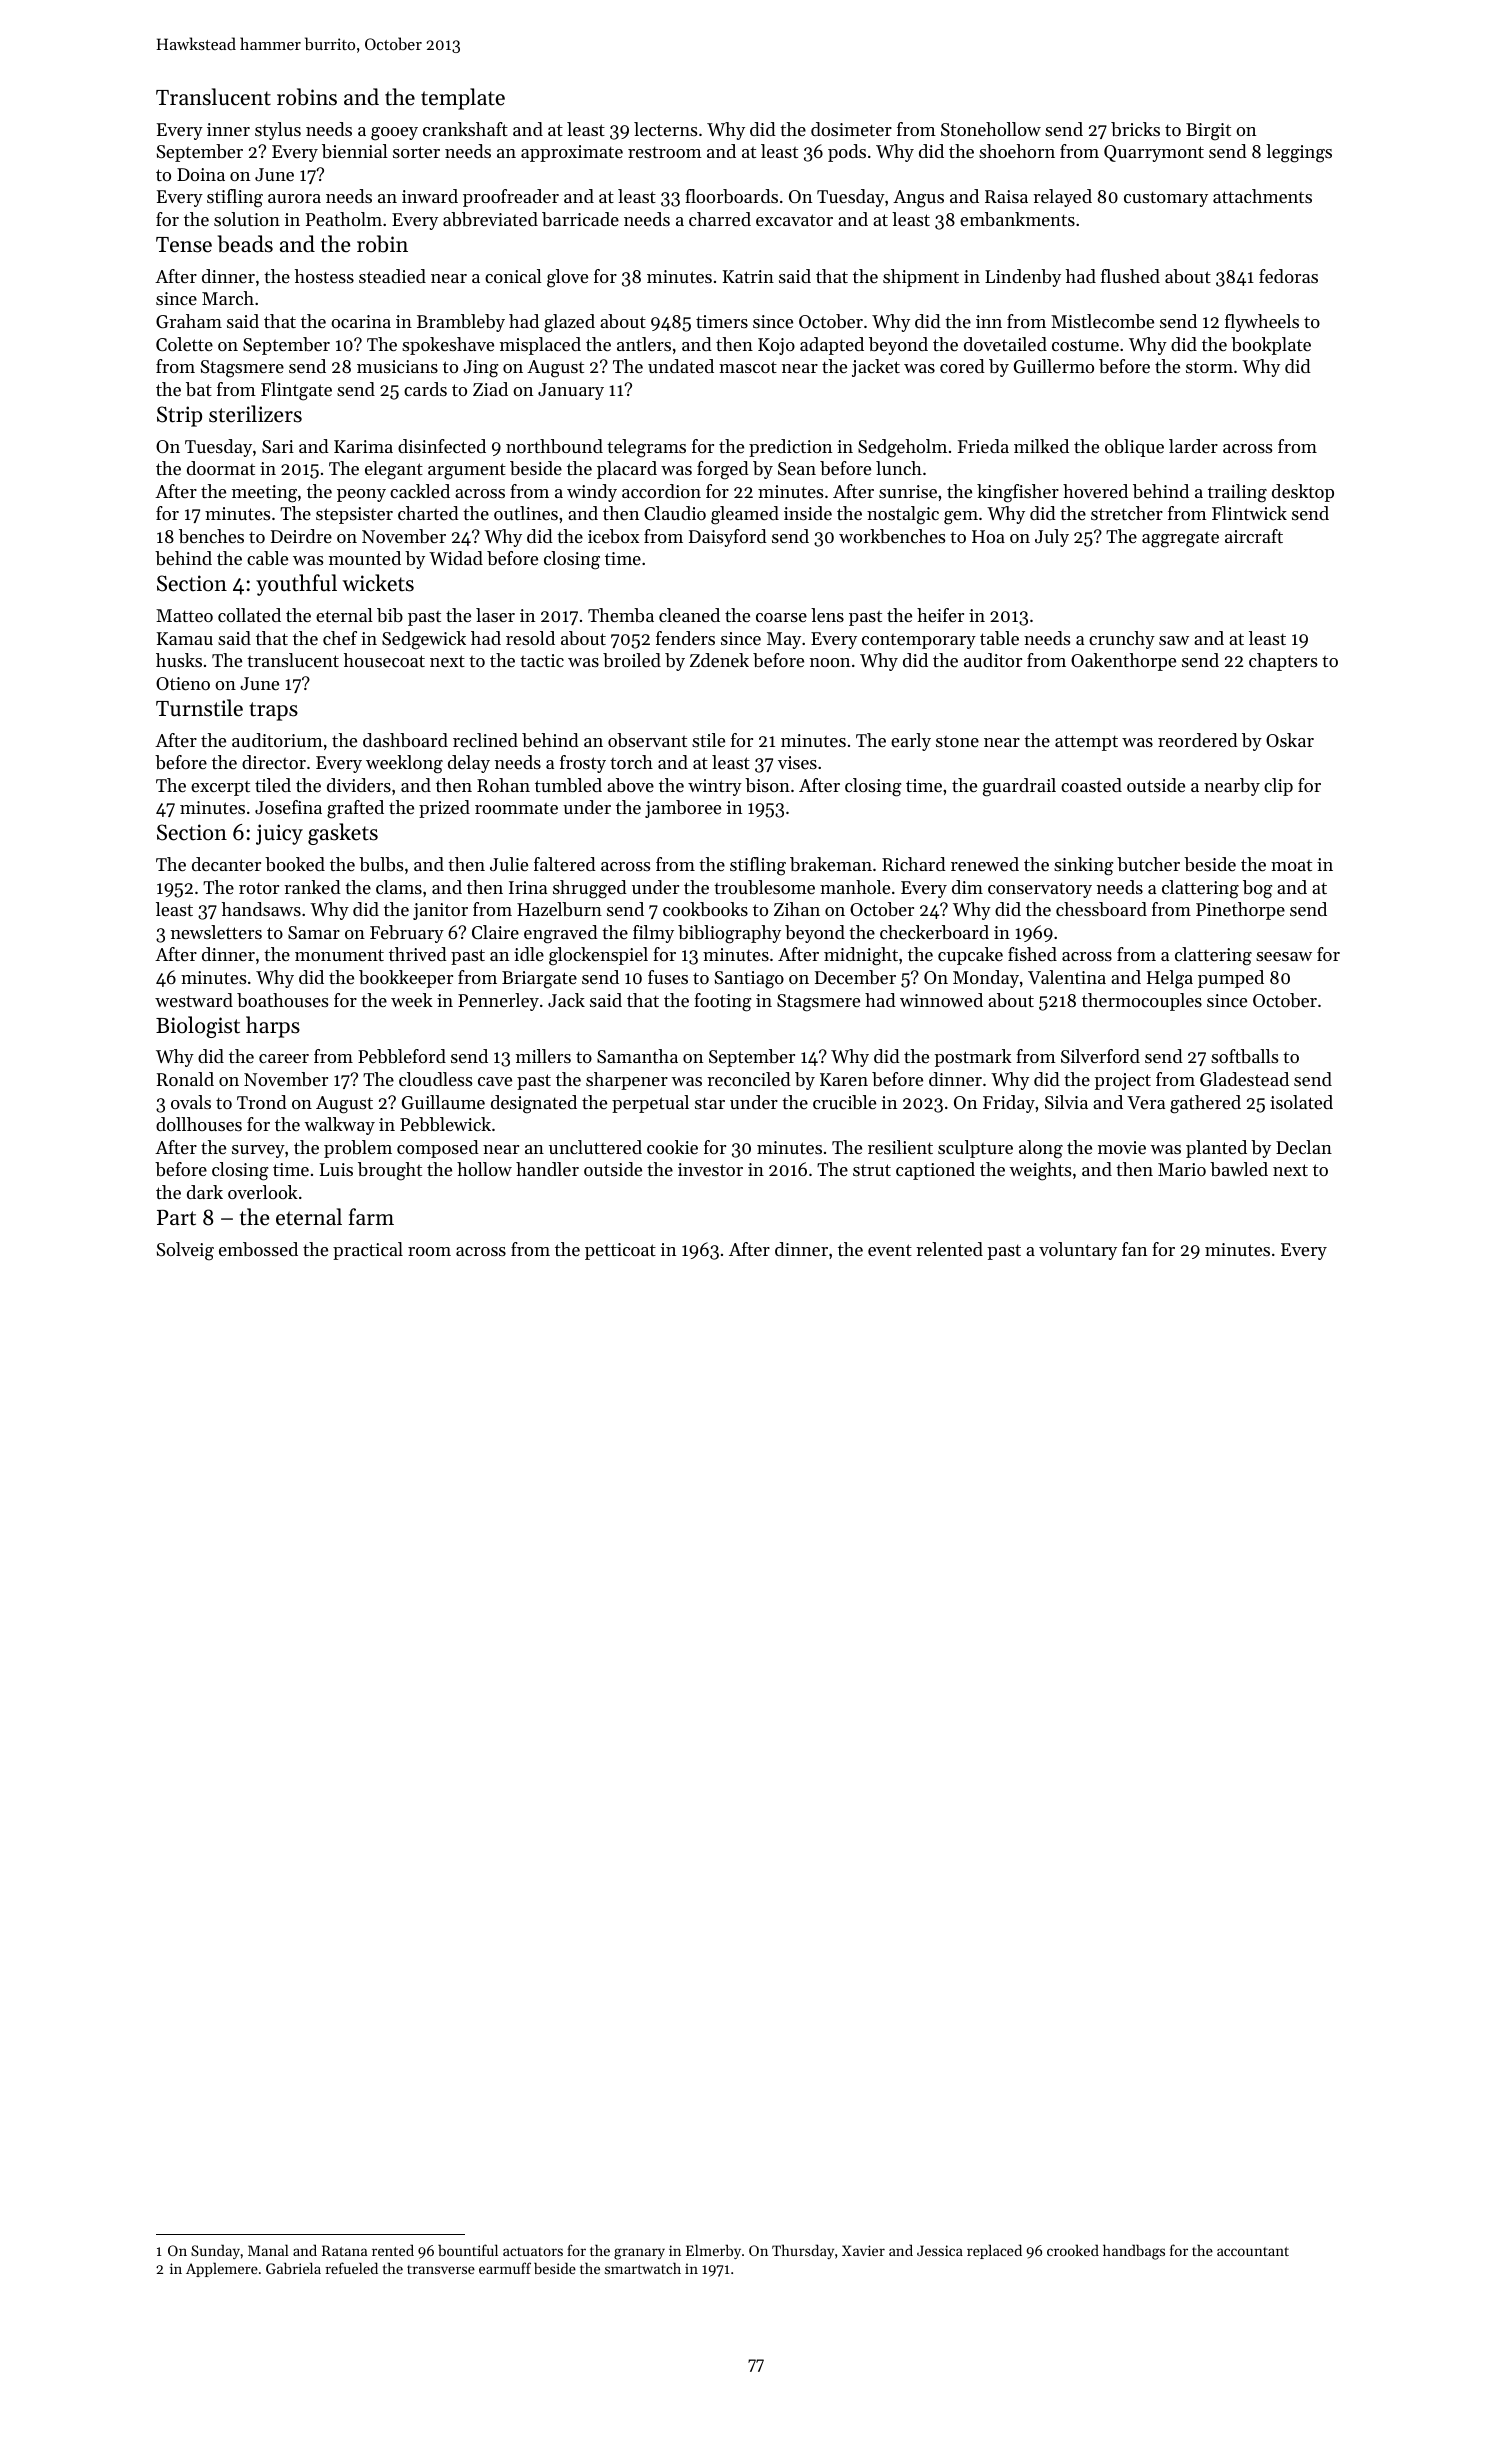  What do you see at coordinates (665, 129) in the image?
I see `lecterns` at bounding box center [665, 129].
